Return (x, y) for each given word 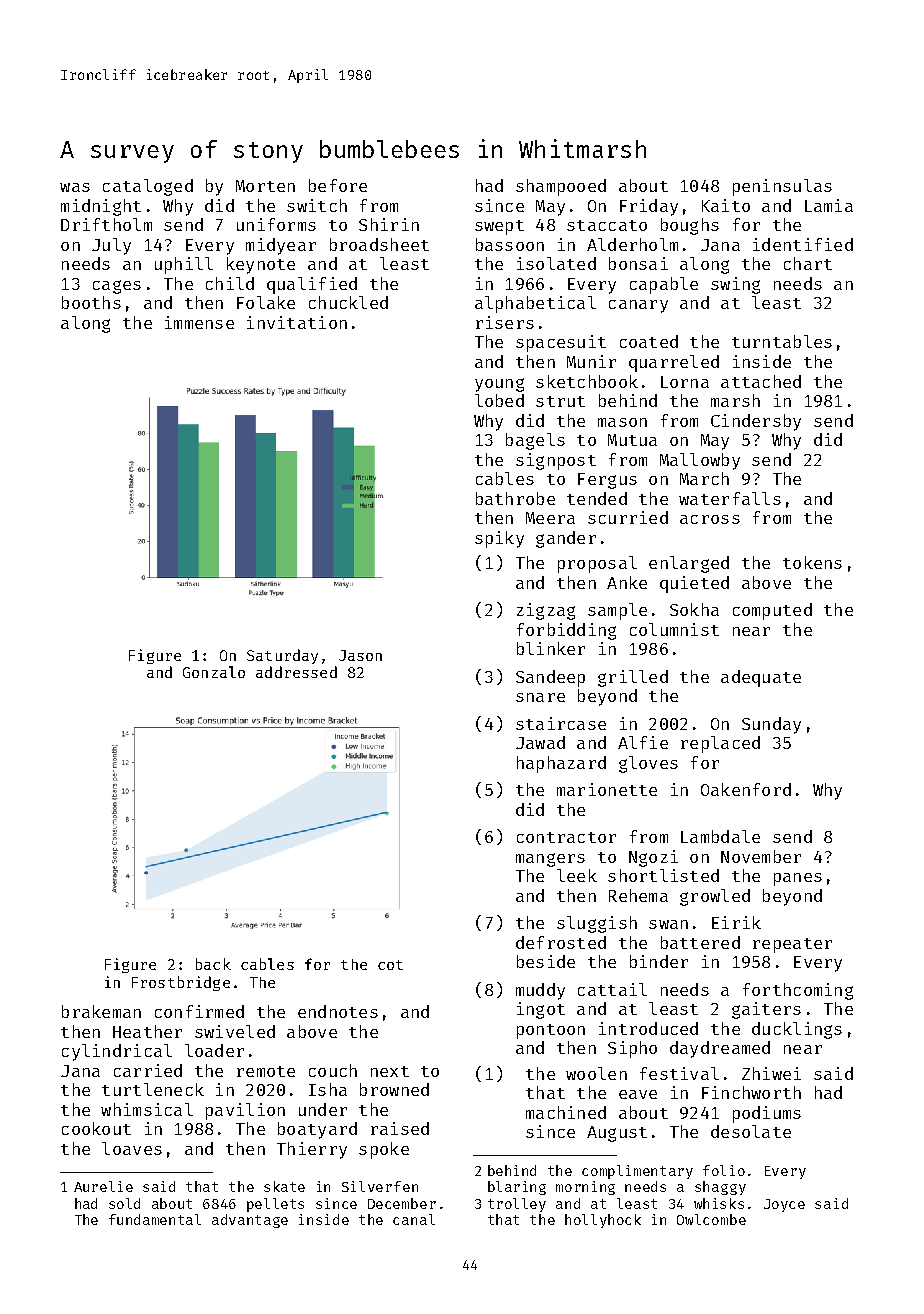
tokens (812, 562)
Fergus (607, 481)
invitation (297, 322)
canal (414, 1219)
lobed (499, 400)
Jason (360, 655)
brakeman (101, 1011)
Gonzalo (214, 672)
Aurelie (103, 1186)
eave (638, 1094)
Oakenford (746, 789)
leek (577, 875)
